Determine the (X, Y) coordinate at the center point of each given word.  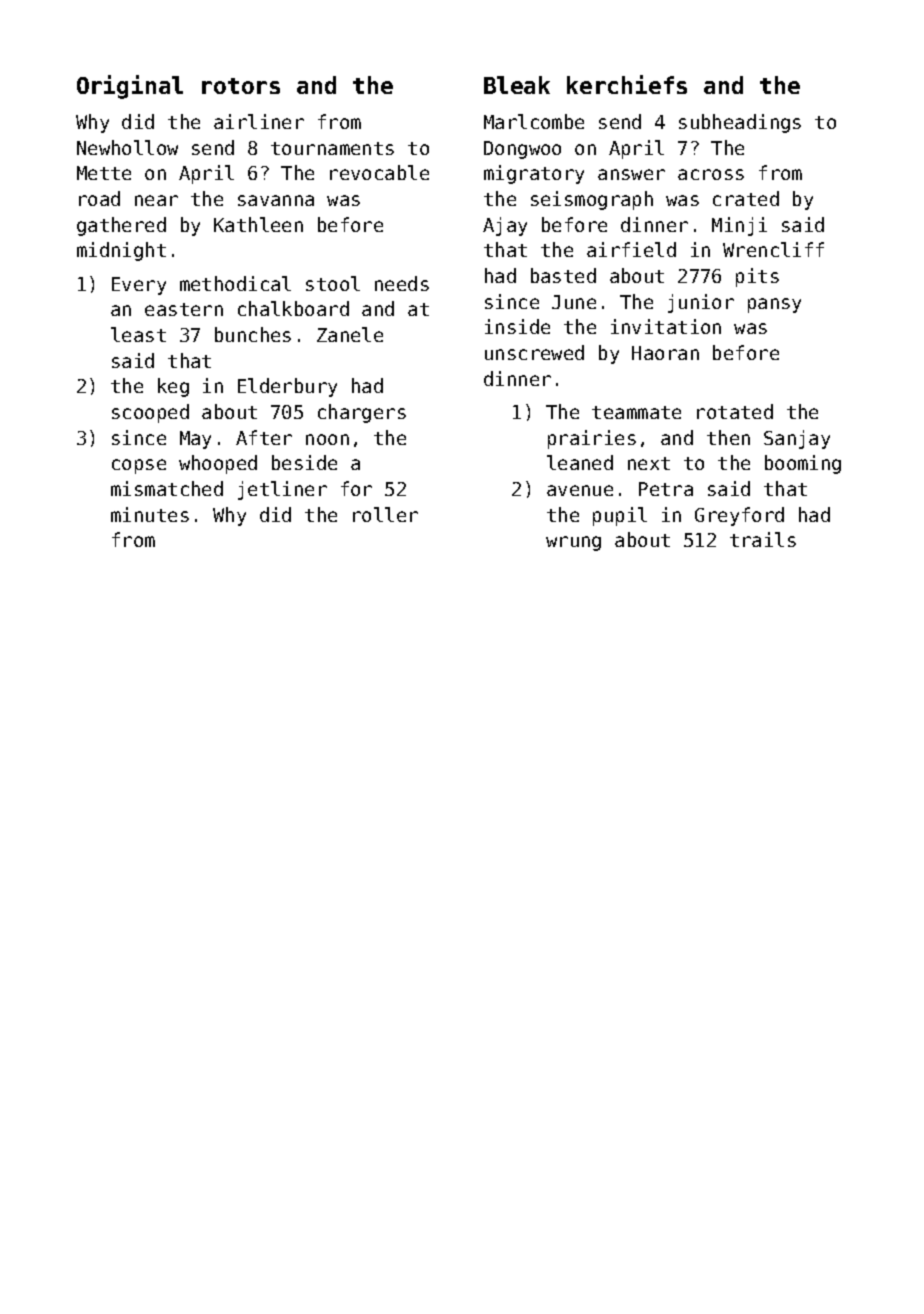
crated (746, 198)
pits (757, 277)
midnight (121, 251)
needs (402, 283)
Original (130, 87)
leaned (580, 462)
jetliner (282, 490)
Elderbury (287, 387)
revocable (379, 172)
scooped (150, 413)
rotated (735, 411)
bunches (253, 334)
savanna (276, 200)
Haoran (665, 353)
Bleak (517, 85)
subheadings (740, 123)
